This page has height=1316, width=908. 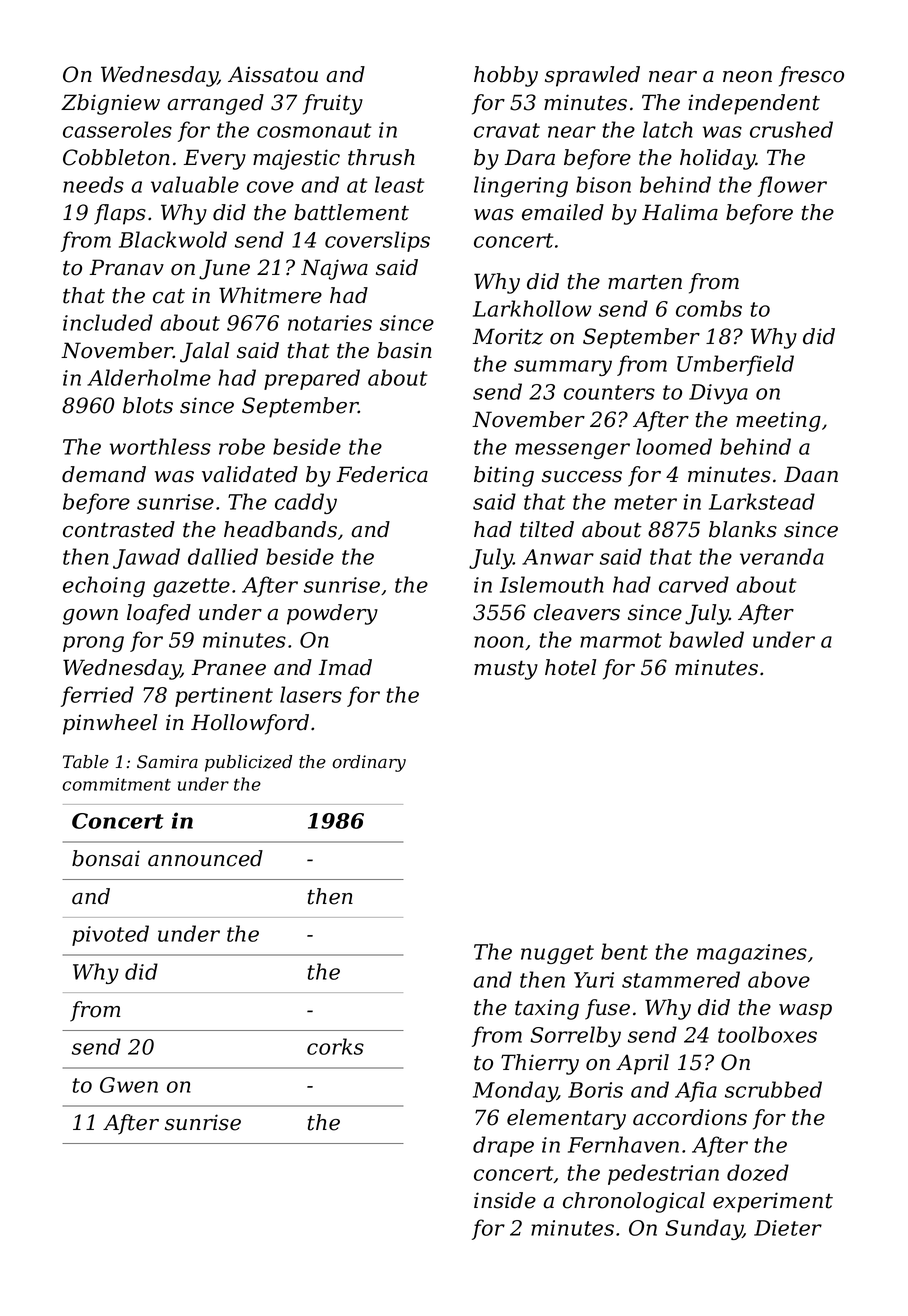 What do you see at coordinates (120, 214) in the page?
I see `flaps` at bounding box center [120, 214].
